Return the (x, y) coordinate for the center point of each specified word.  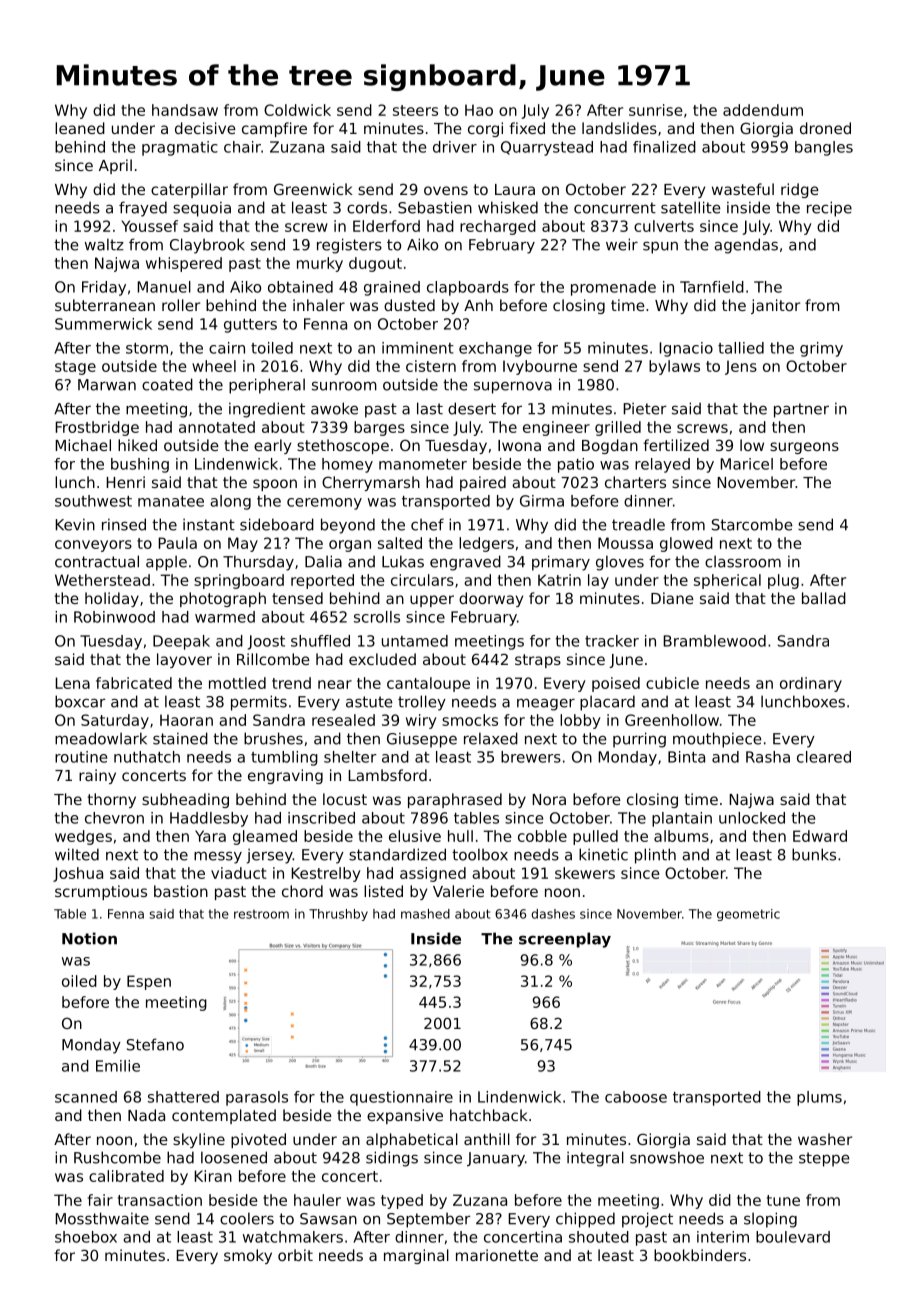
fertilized (676, 445)
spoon (275, 485)
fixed (527, 128)
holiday (112, 599)
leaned (80, 128)
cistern (431, 366)
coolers (247, 1218)
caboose (636, 1097)
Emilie (118, 1066)
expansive (405, 1116)
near (335, 684)
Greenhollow (672, 720)
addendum (763, 110)
